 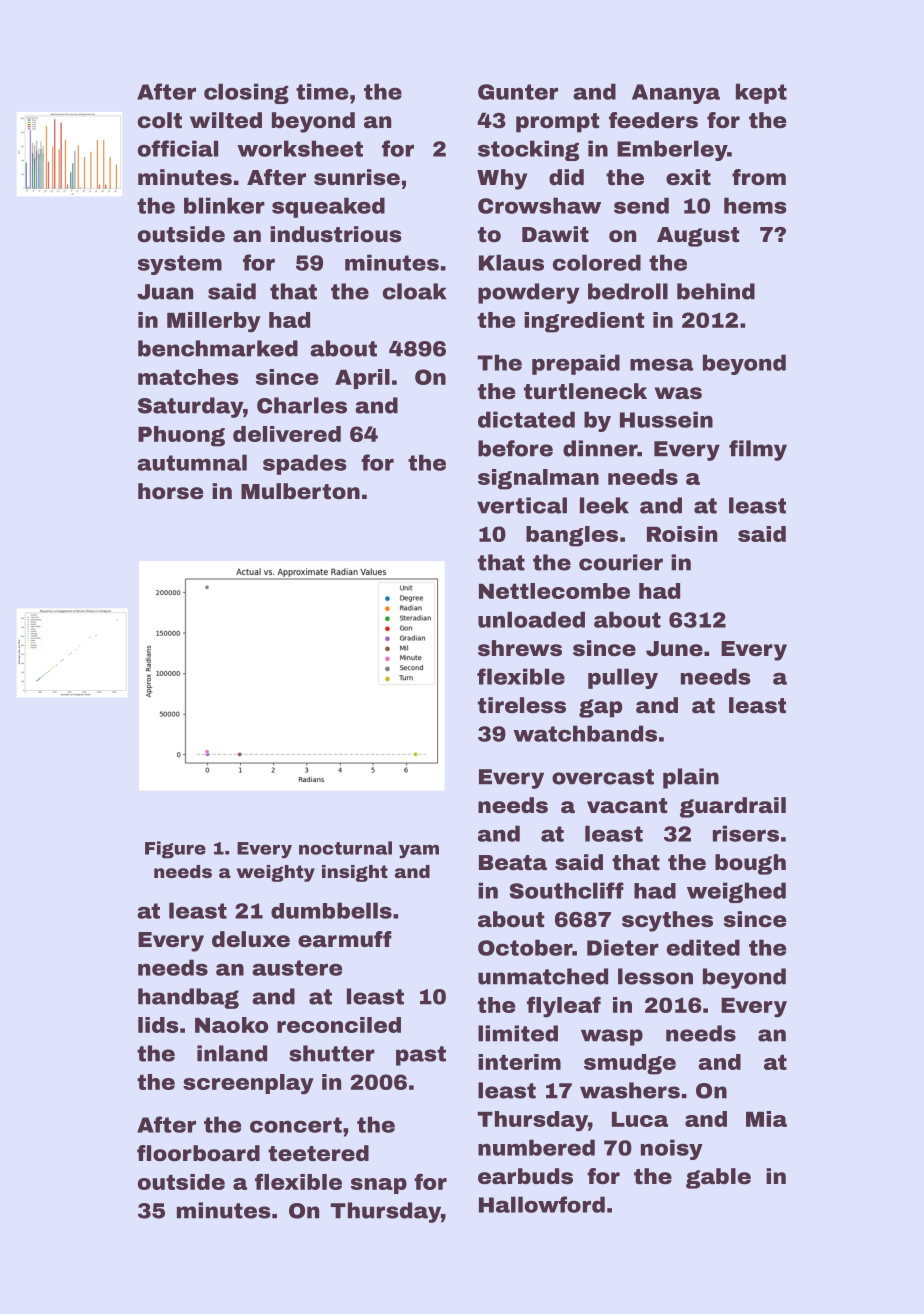 What do you see at coordinates (198, 1153) in the screenshot?
I see `floorboard` at bounding box center [198, 1153].
